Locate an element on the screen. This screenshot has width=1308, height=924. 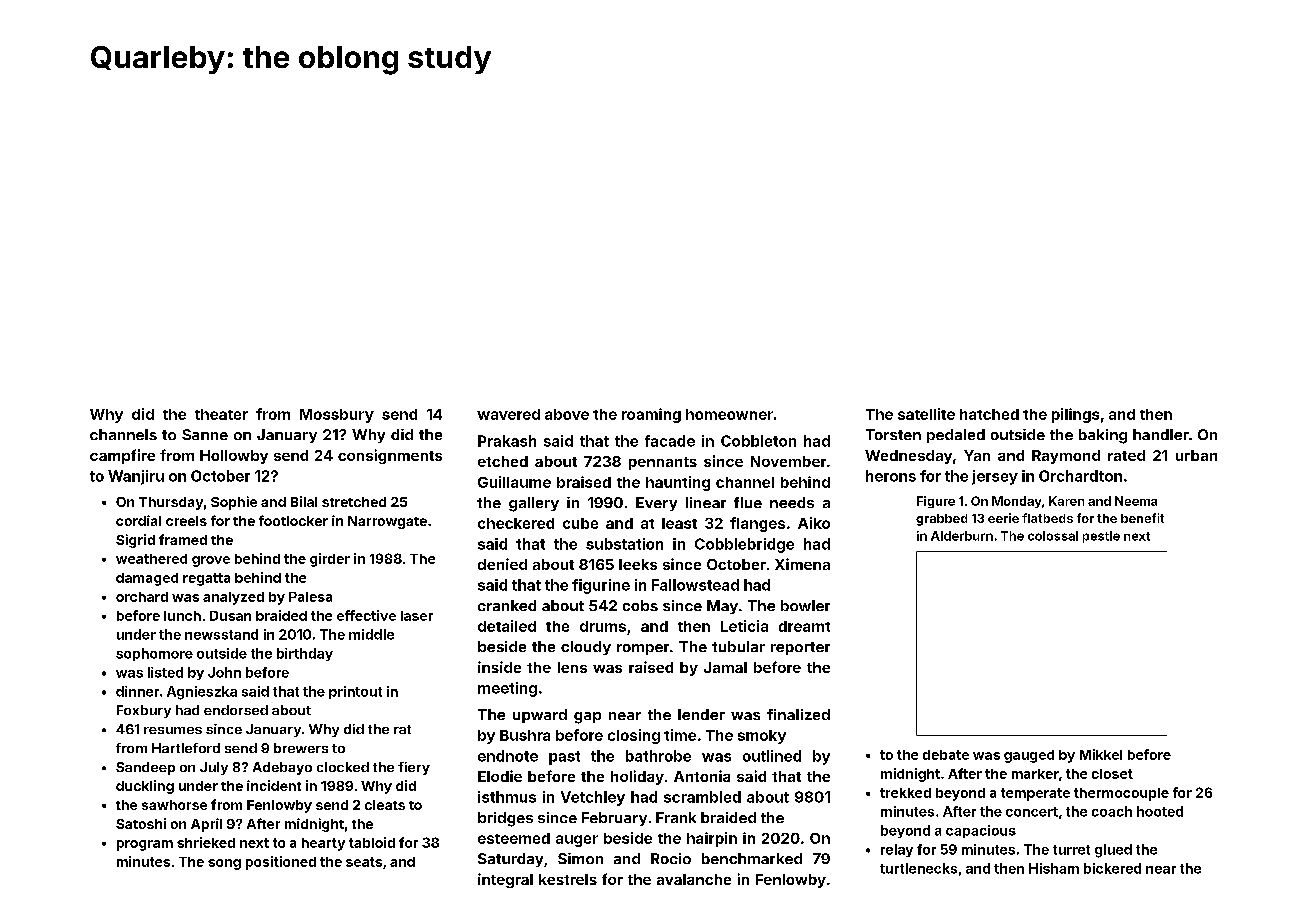
Mikkel is located at coordinates (1101, 754).
